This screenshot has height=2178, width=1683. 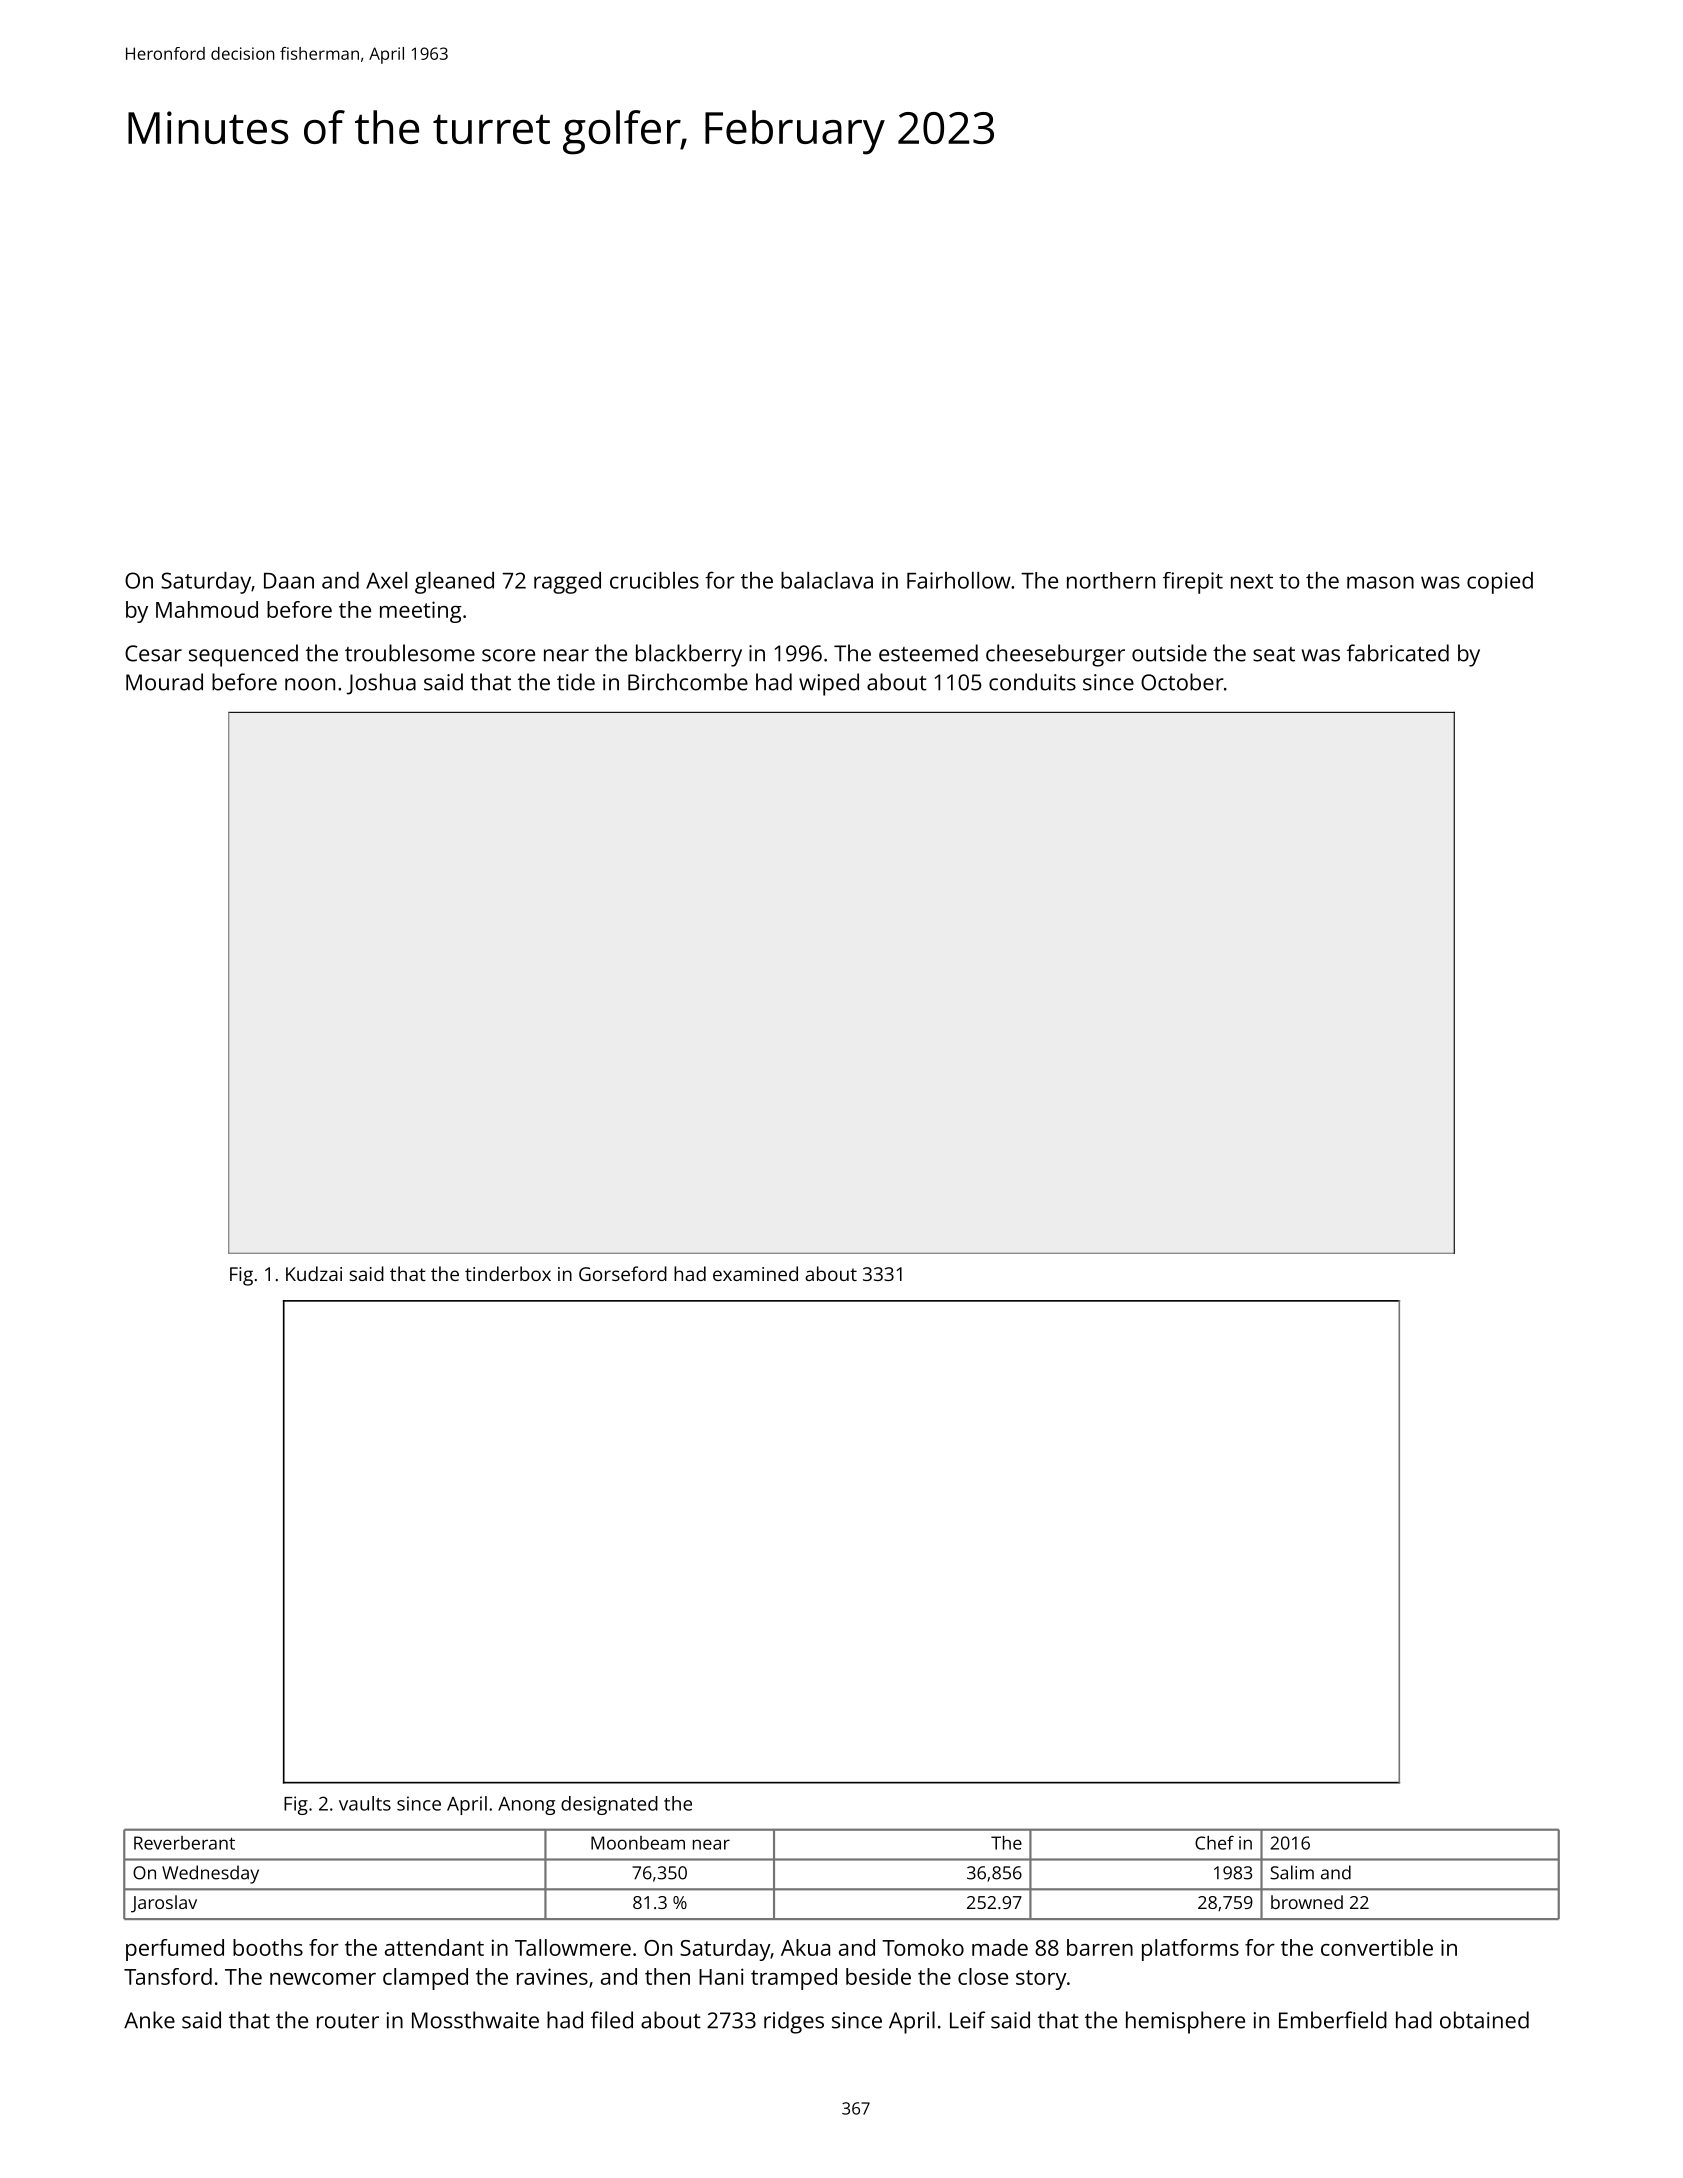 What do you see at coordinates (184, 1843) in the screenshot?
I see `Reverberant` at bounding box center [184, 1843].
